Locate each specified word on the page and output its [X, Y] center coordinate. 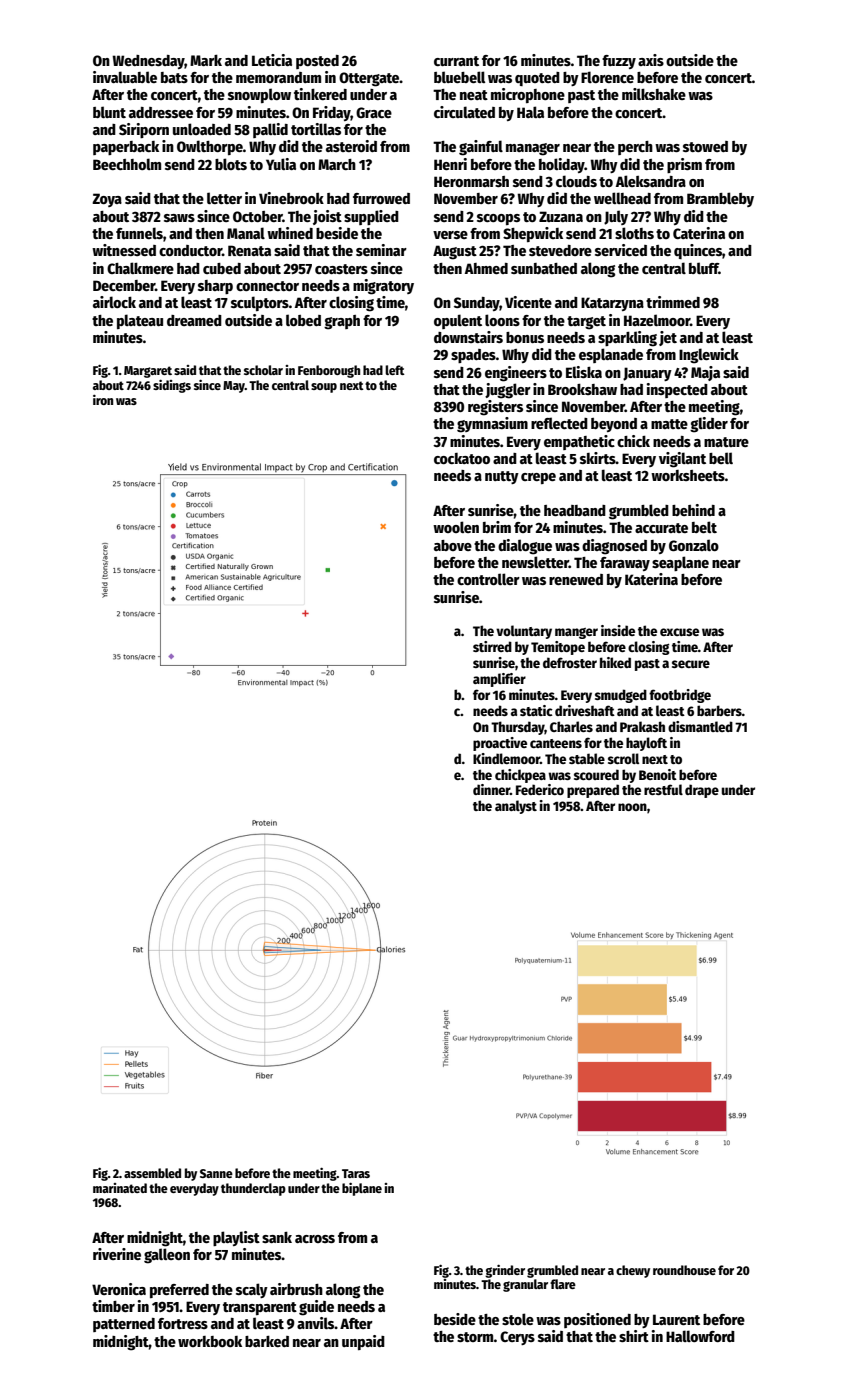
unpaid [363, 1342]
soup [324, 388]
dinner [491, 789]
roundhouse [684, 1270]
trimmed [673, 302]
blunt [109, 112]
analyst [516, 807]
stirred [492, 646]
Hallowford [700, 1336]
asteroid [351, 146]
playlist [236, 1238]
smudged [621, 696]
